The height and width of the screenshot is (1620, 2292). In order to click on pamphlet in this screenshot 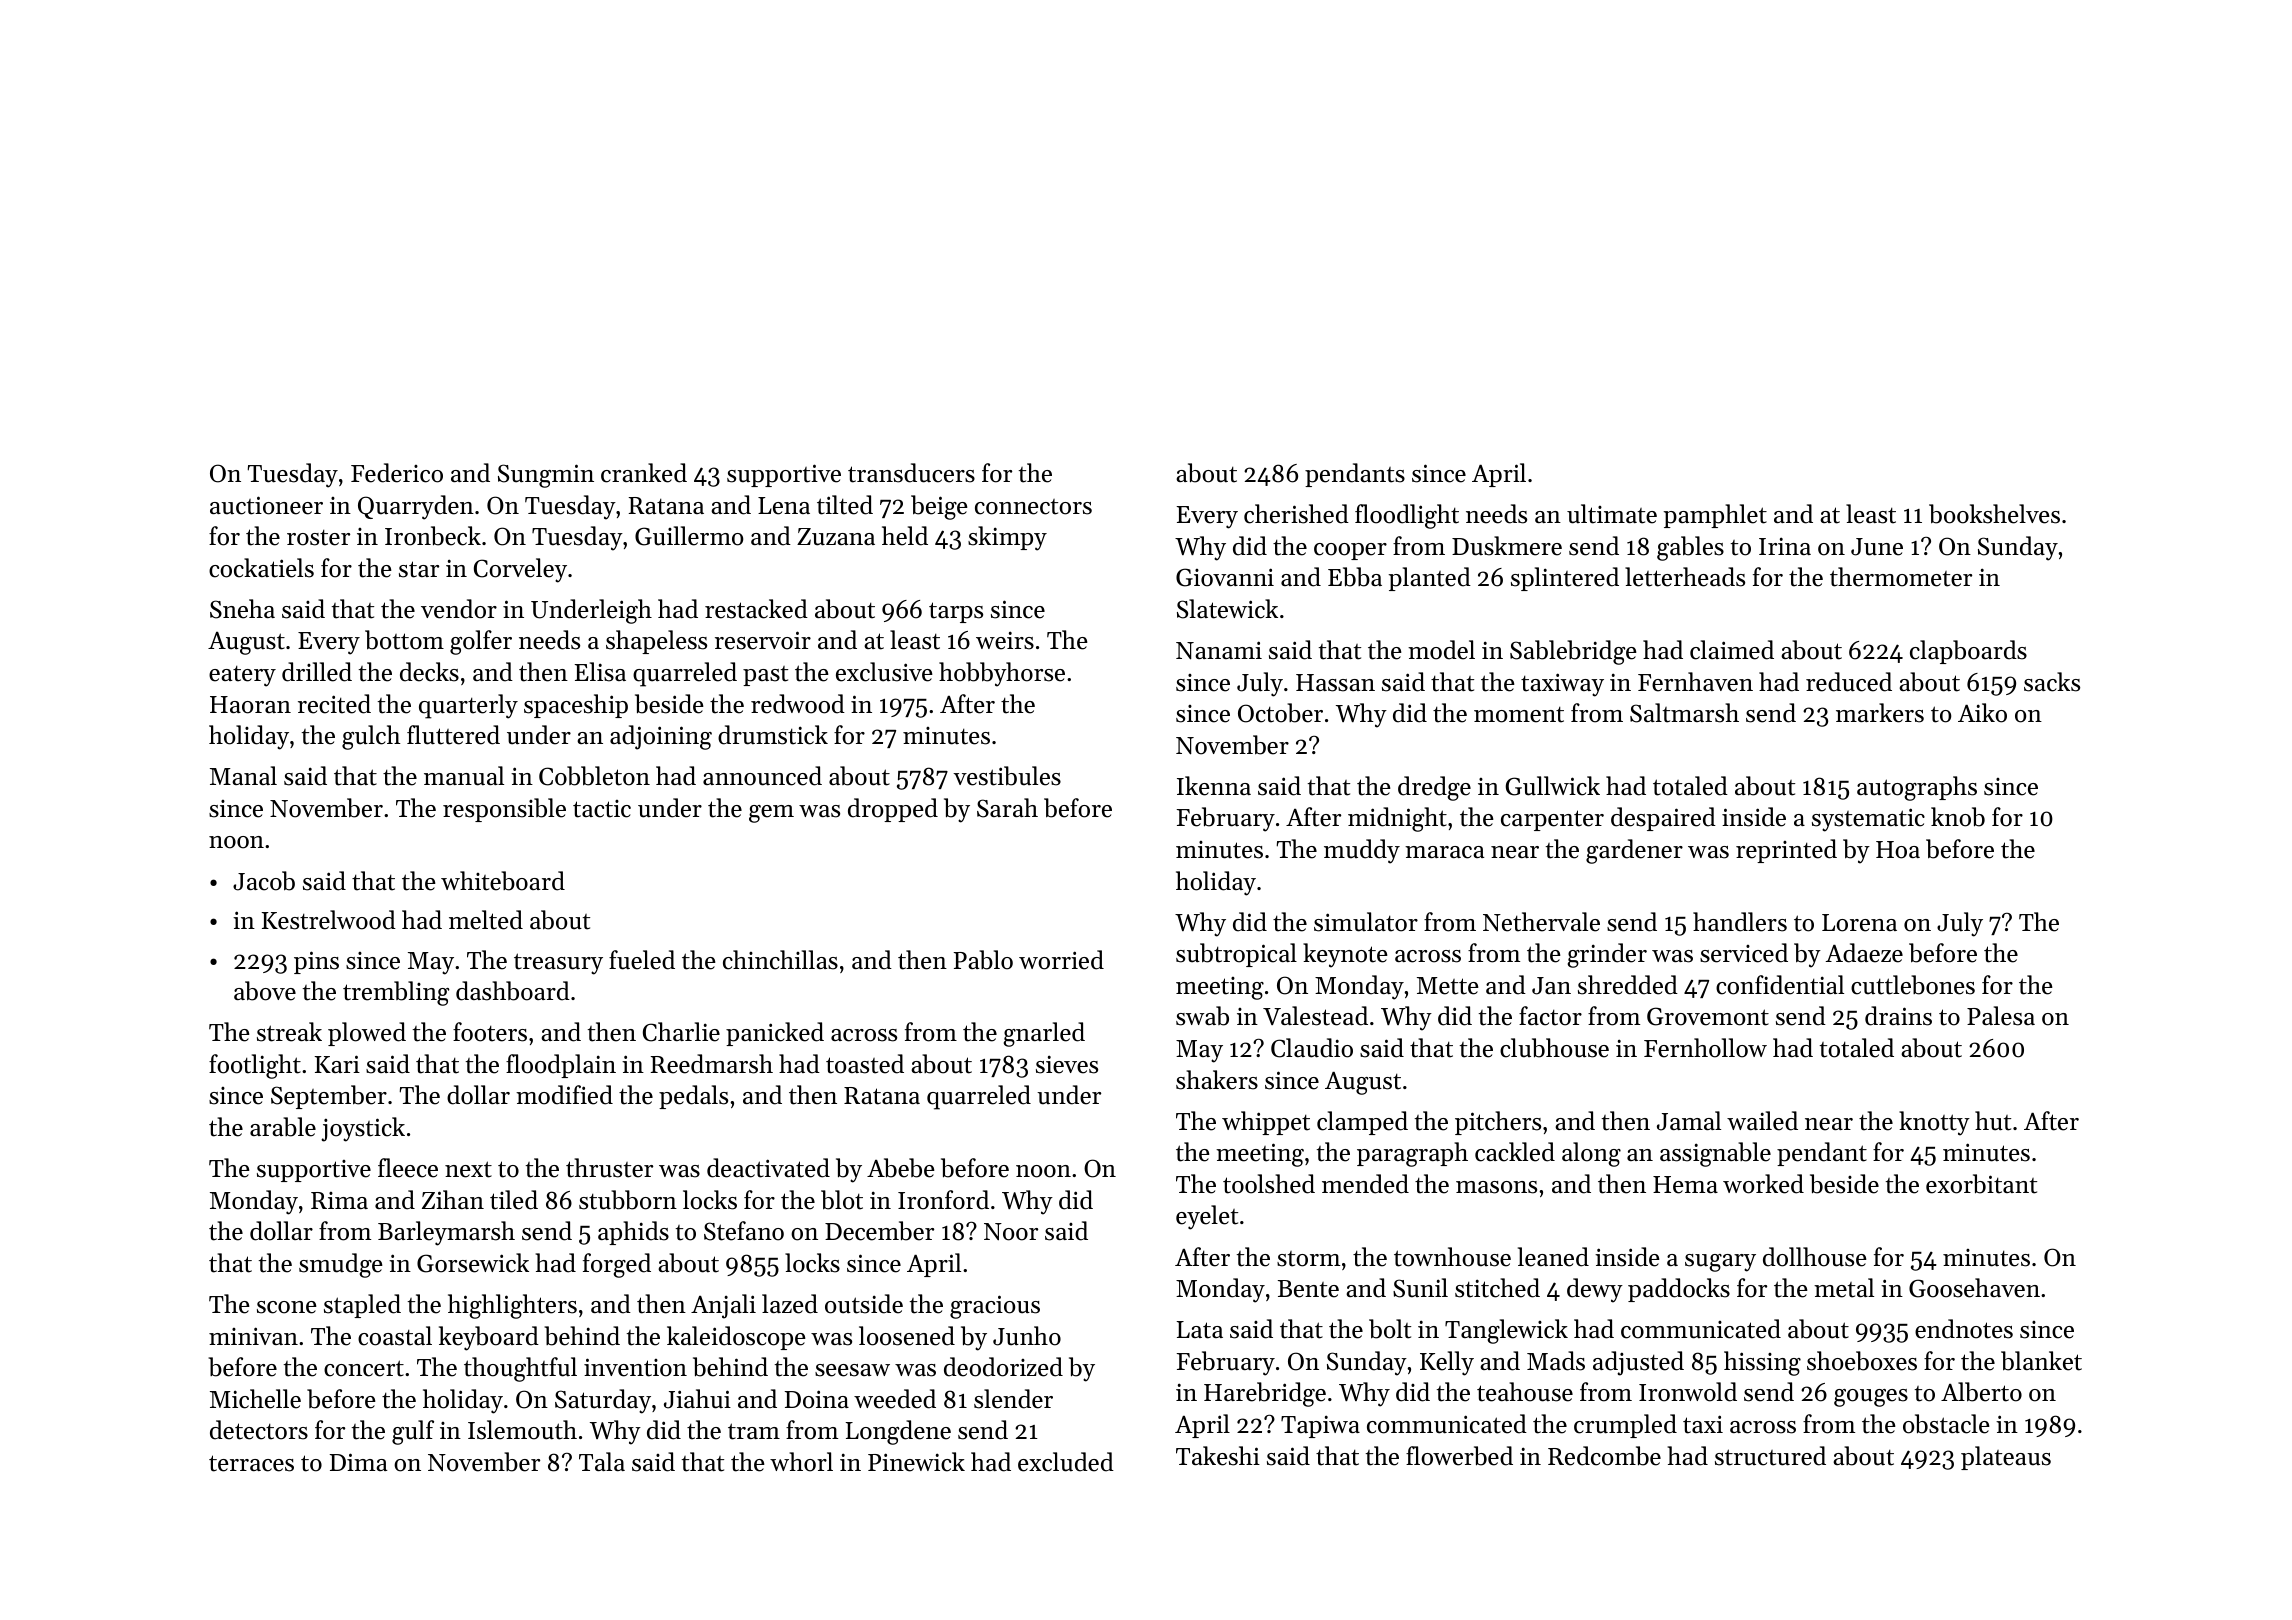, I will do `click(1715, 516)`.
